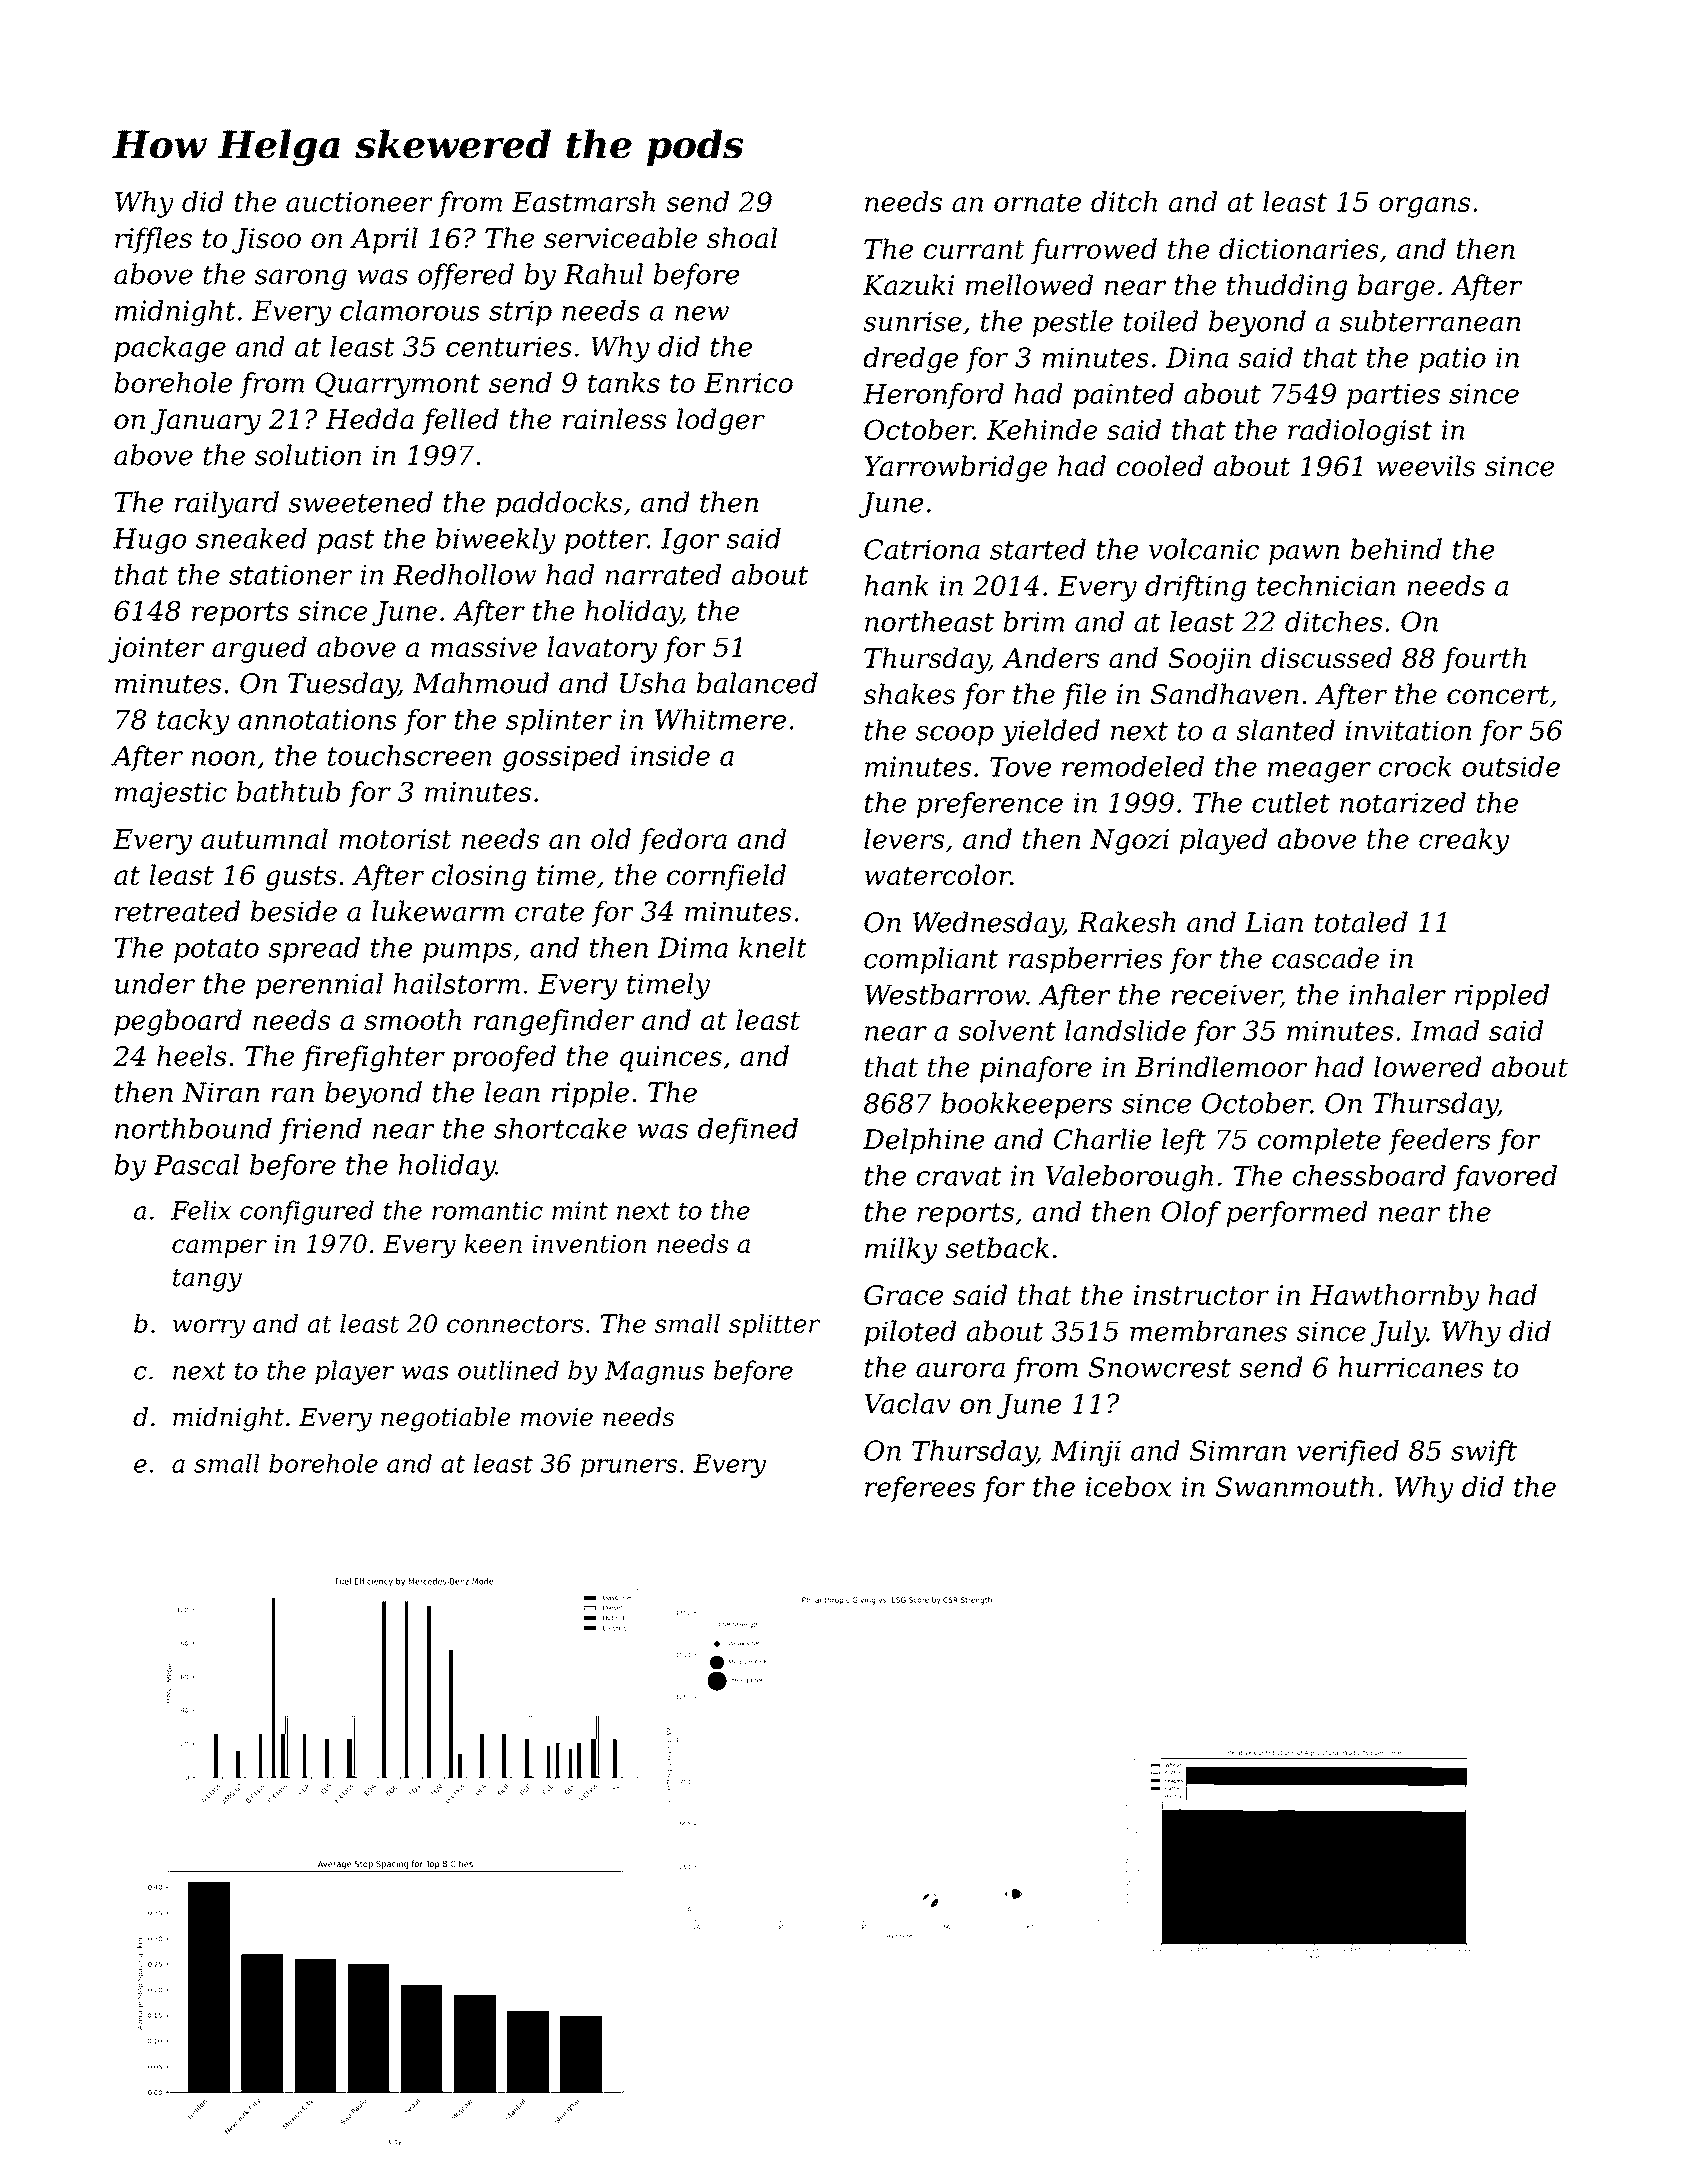 The image size is (1683, 2178). Describe the element at coordinates (191, 1056) in the screenshot. I see `heels` at that location.
